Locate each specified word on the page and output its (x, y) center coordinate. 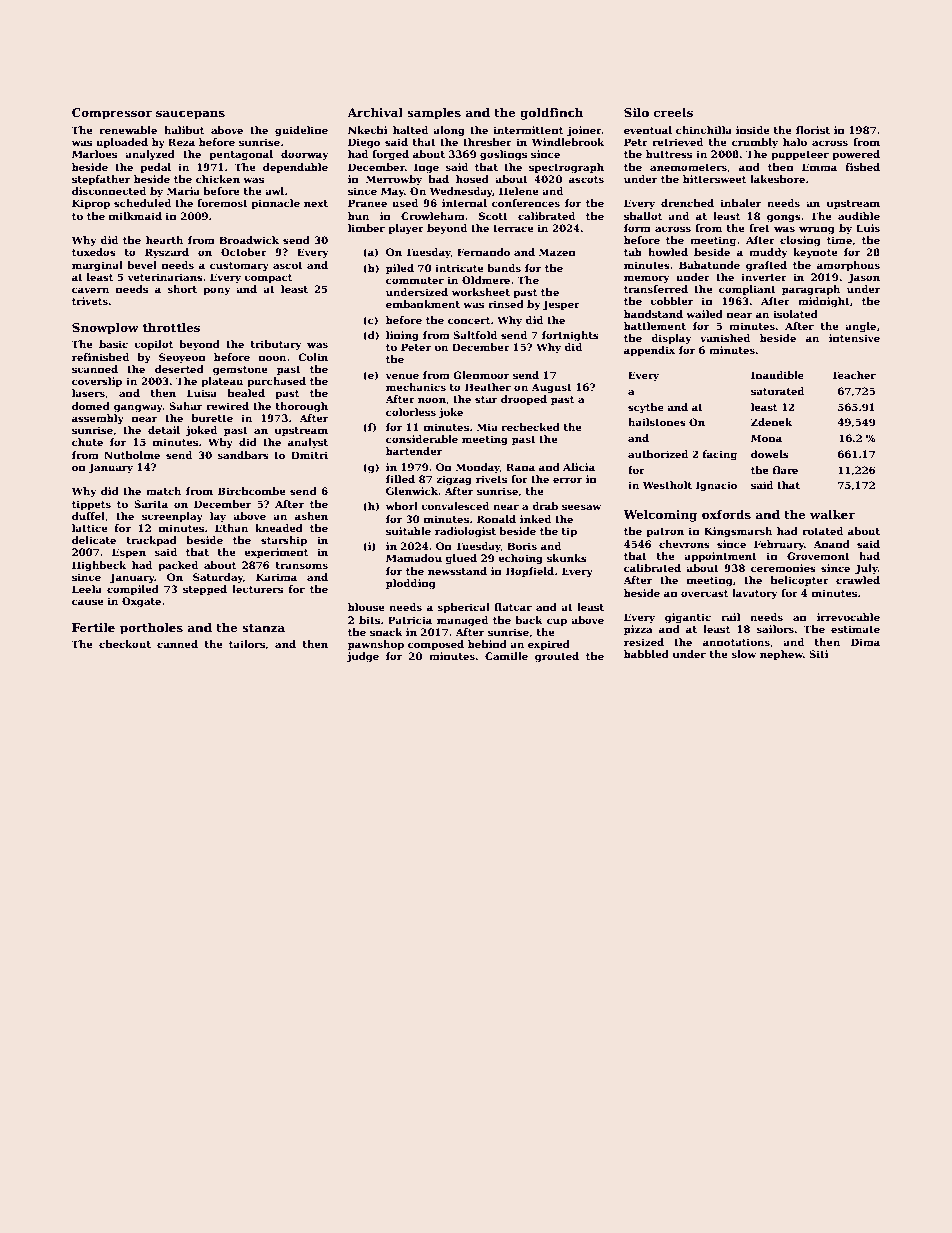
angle (860, 327)
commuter (415, 280)
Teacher (853, 375)
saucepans (190, 115)
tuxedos (94, 252)
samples (434, 114)
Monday (478, 468)
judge (363, 657)
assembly (98, 419)
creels (673, 112)
